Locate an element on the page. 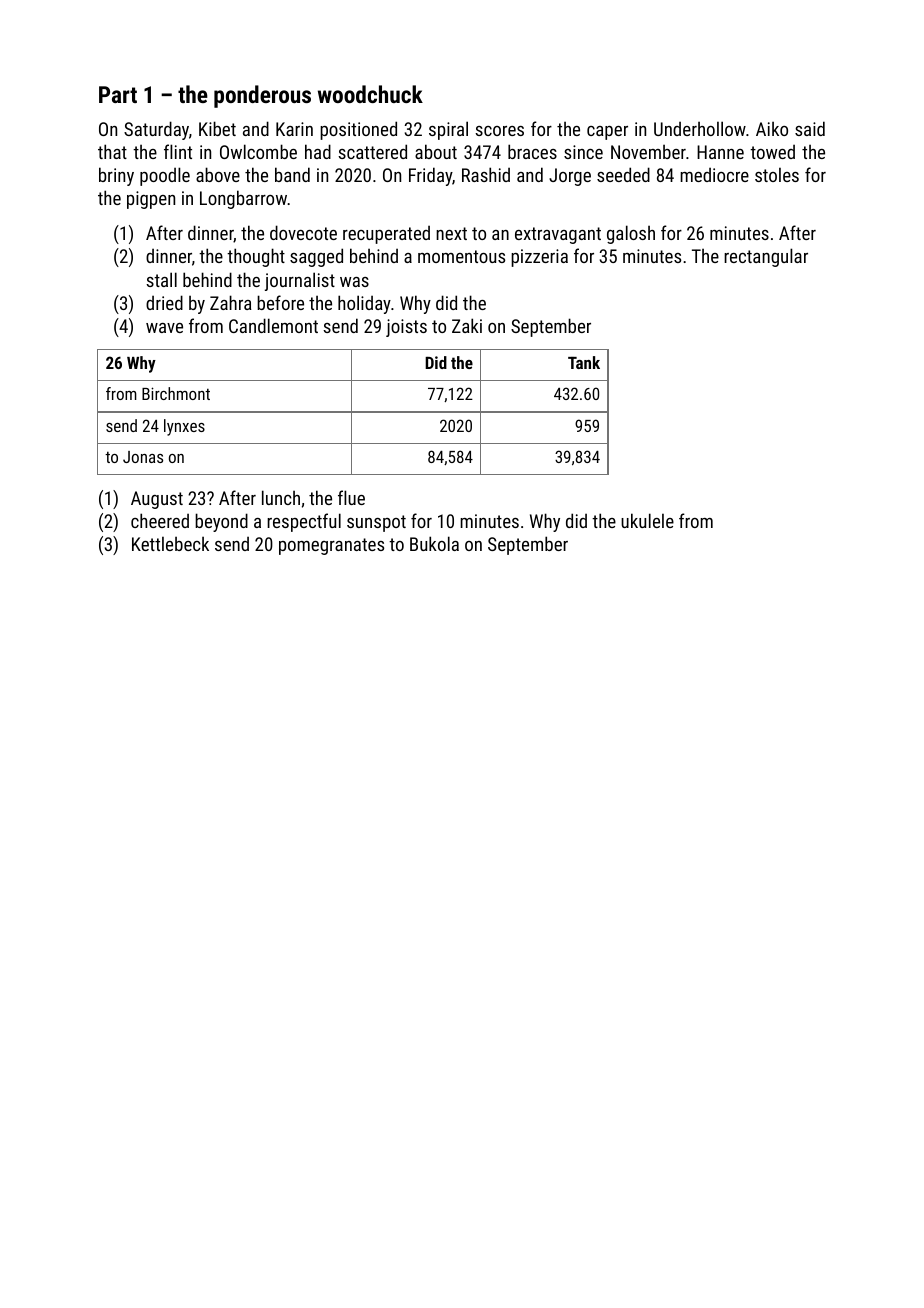  beyond is located at coordinates (221, 522).
